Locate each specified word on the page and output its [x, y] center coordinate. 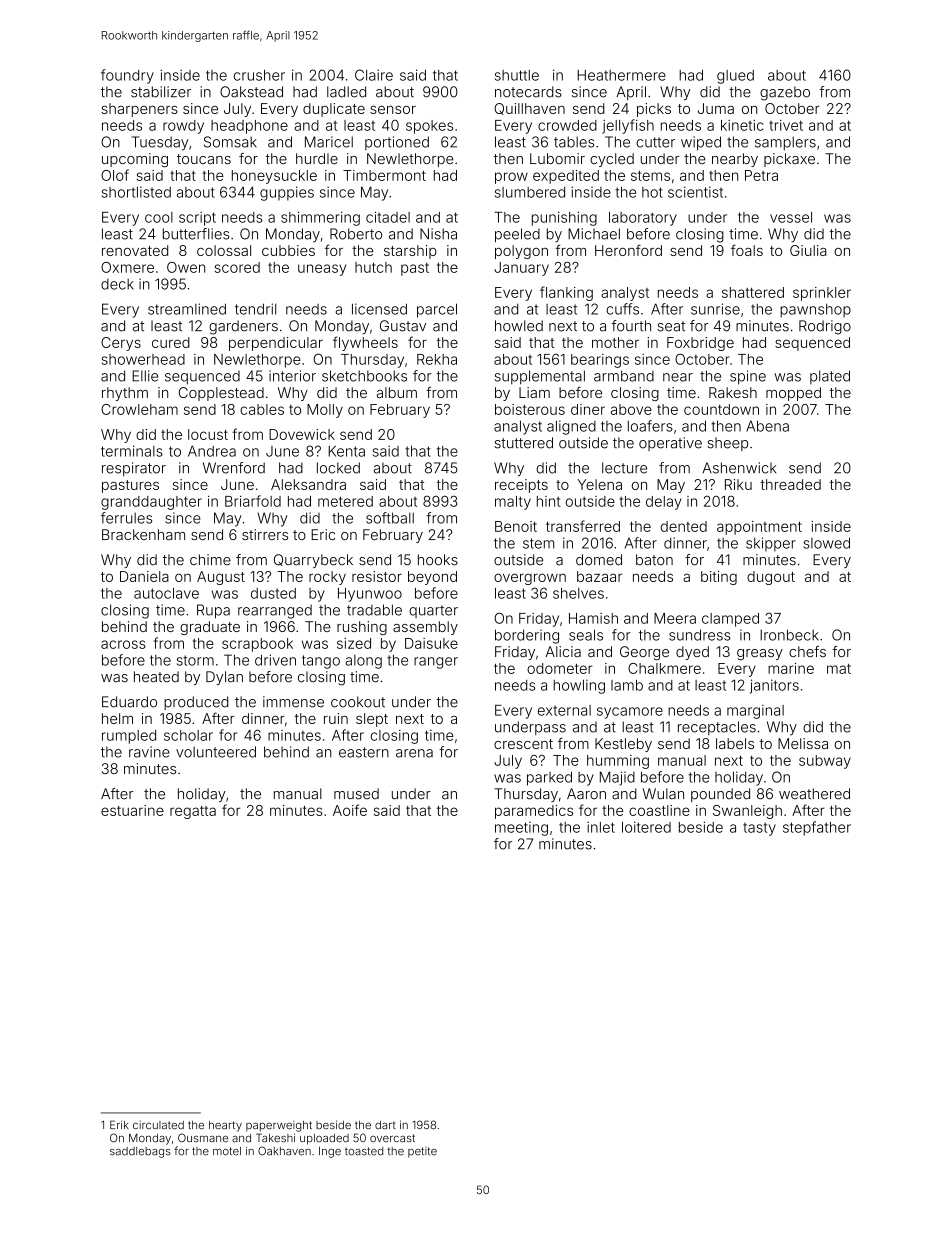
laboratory [643, 219]
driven [275, 660]
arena [414, 753]
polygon [521, 252]
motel [227, 1151]
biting [719, 578]
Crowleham [139, 409]
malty [513, 503]
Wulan [663, 794]
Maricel [329, 142]
